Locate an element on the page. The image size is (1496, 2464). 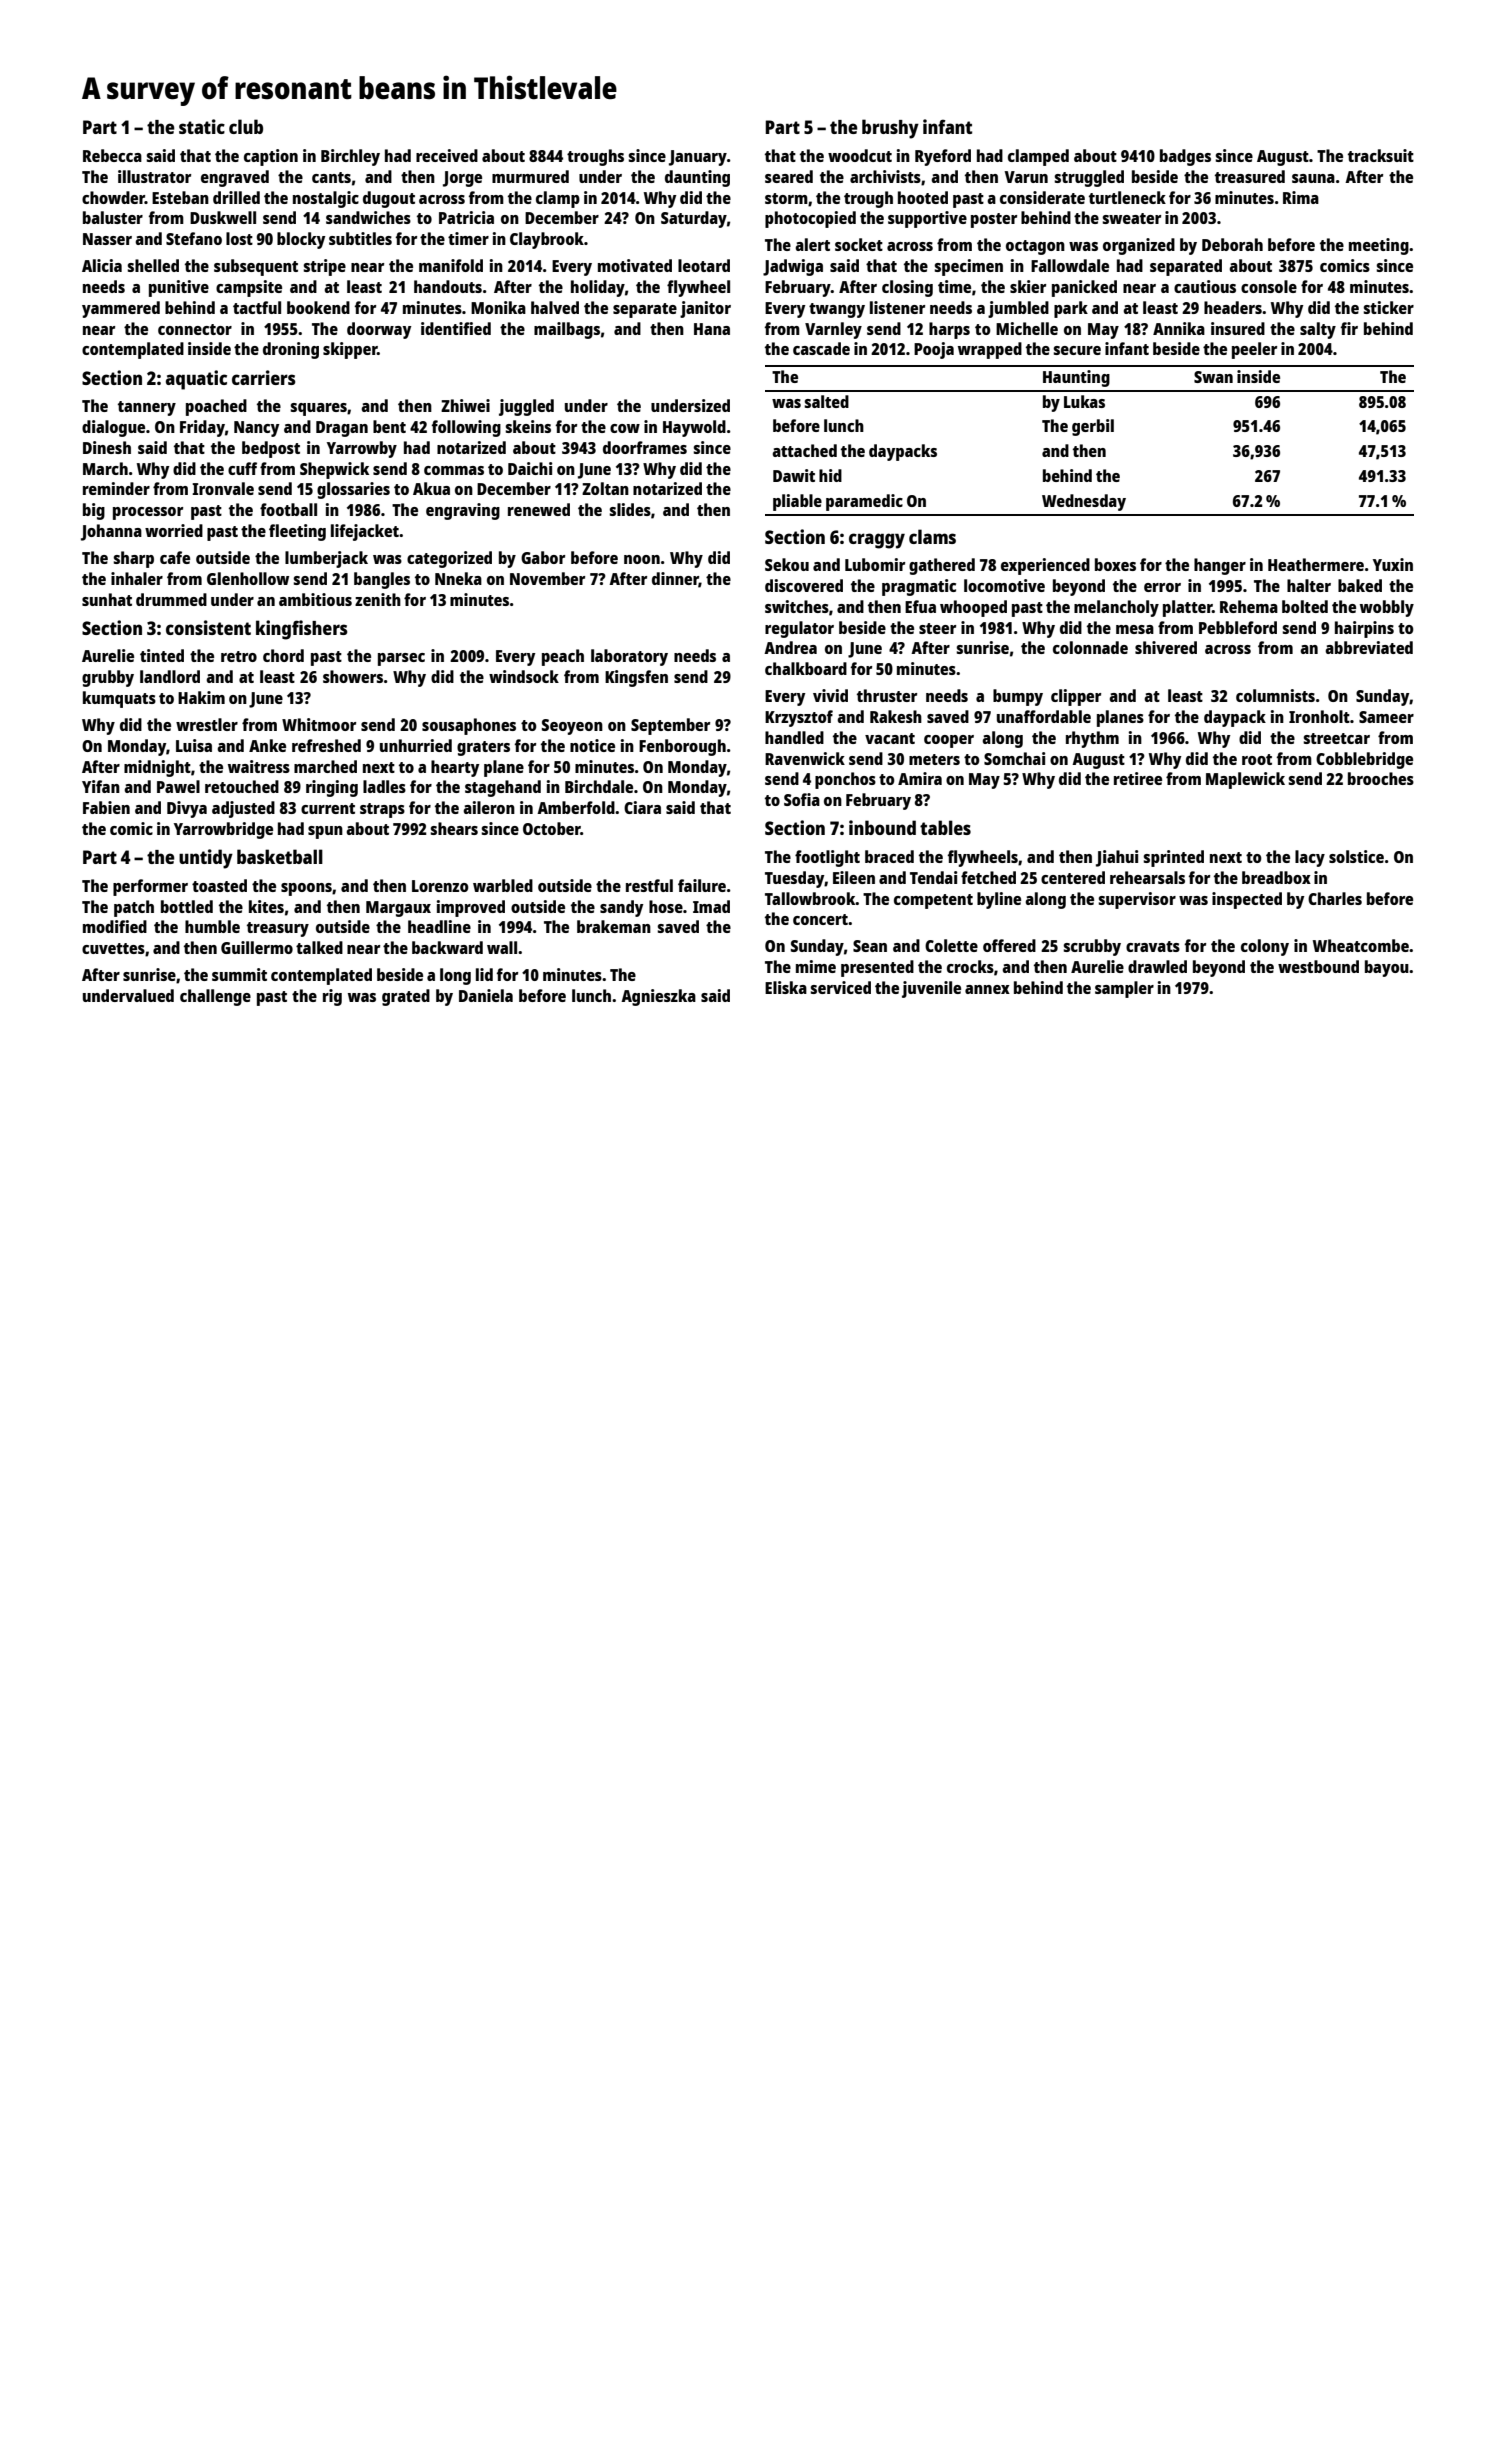
unaffordable is located at coordinates (1044, 716).
